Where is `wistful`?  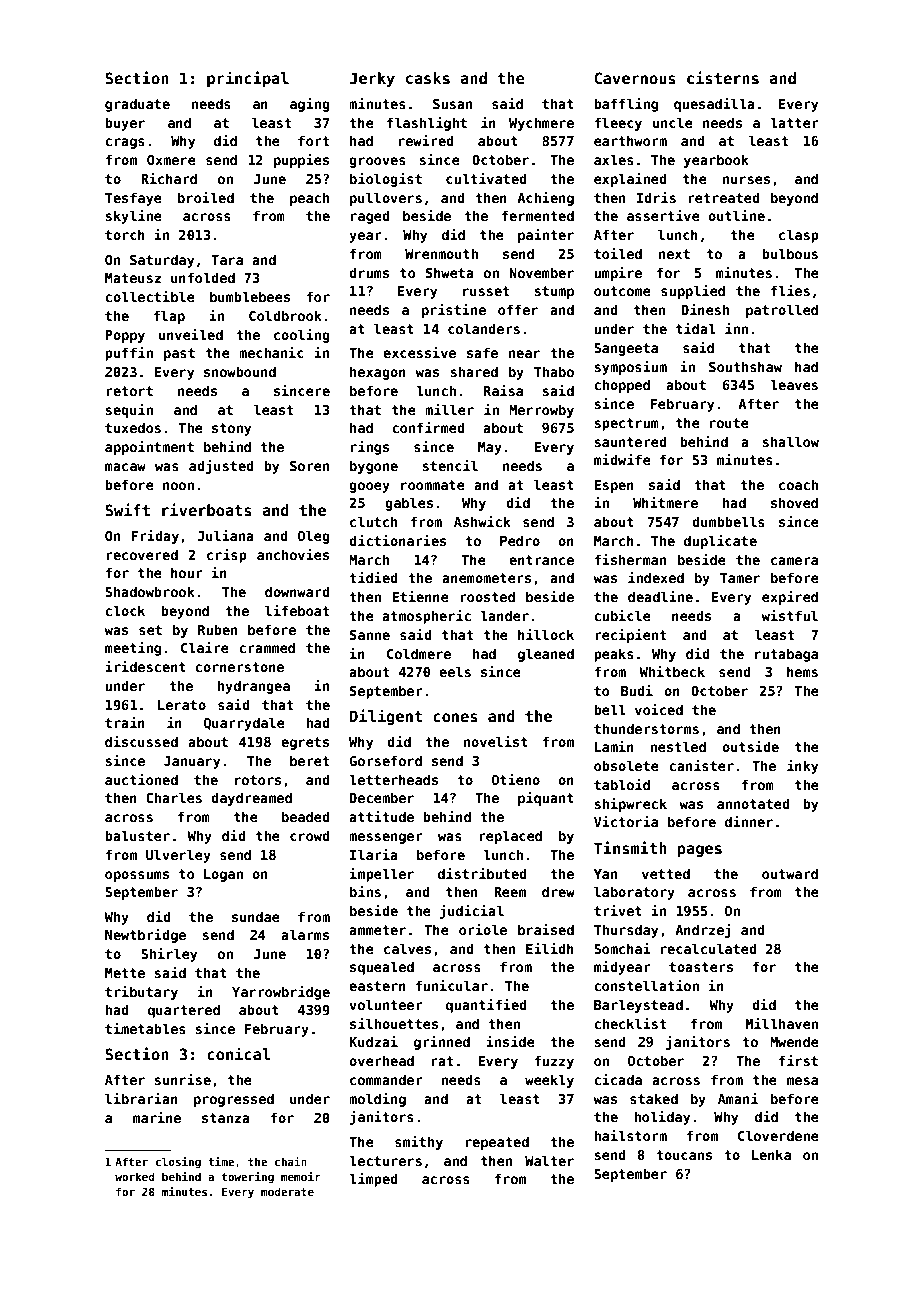
wistful is located at coordinates (789, 615).
